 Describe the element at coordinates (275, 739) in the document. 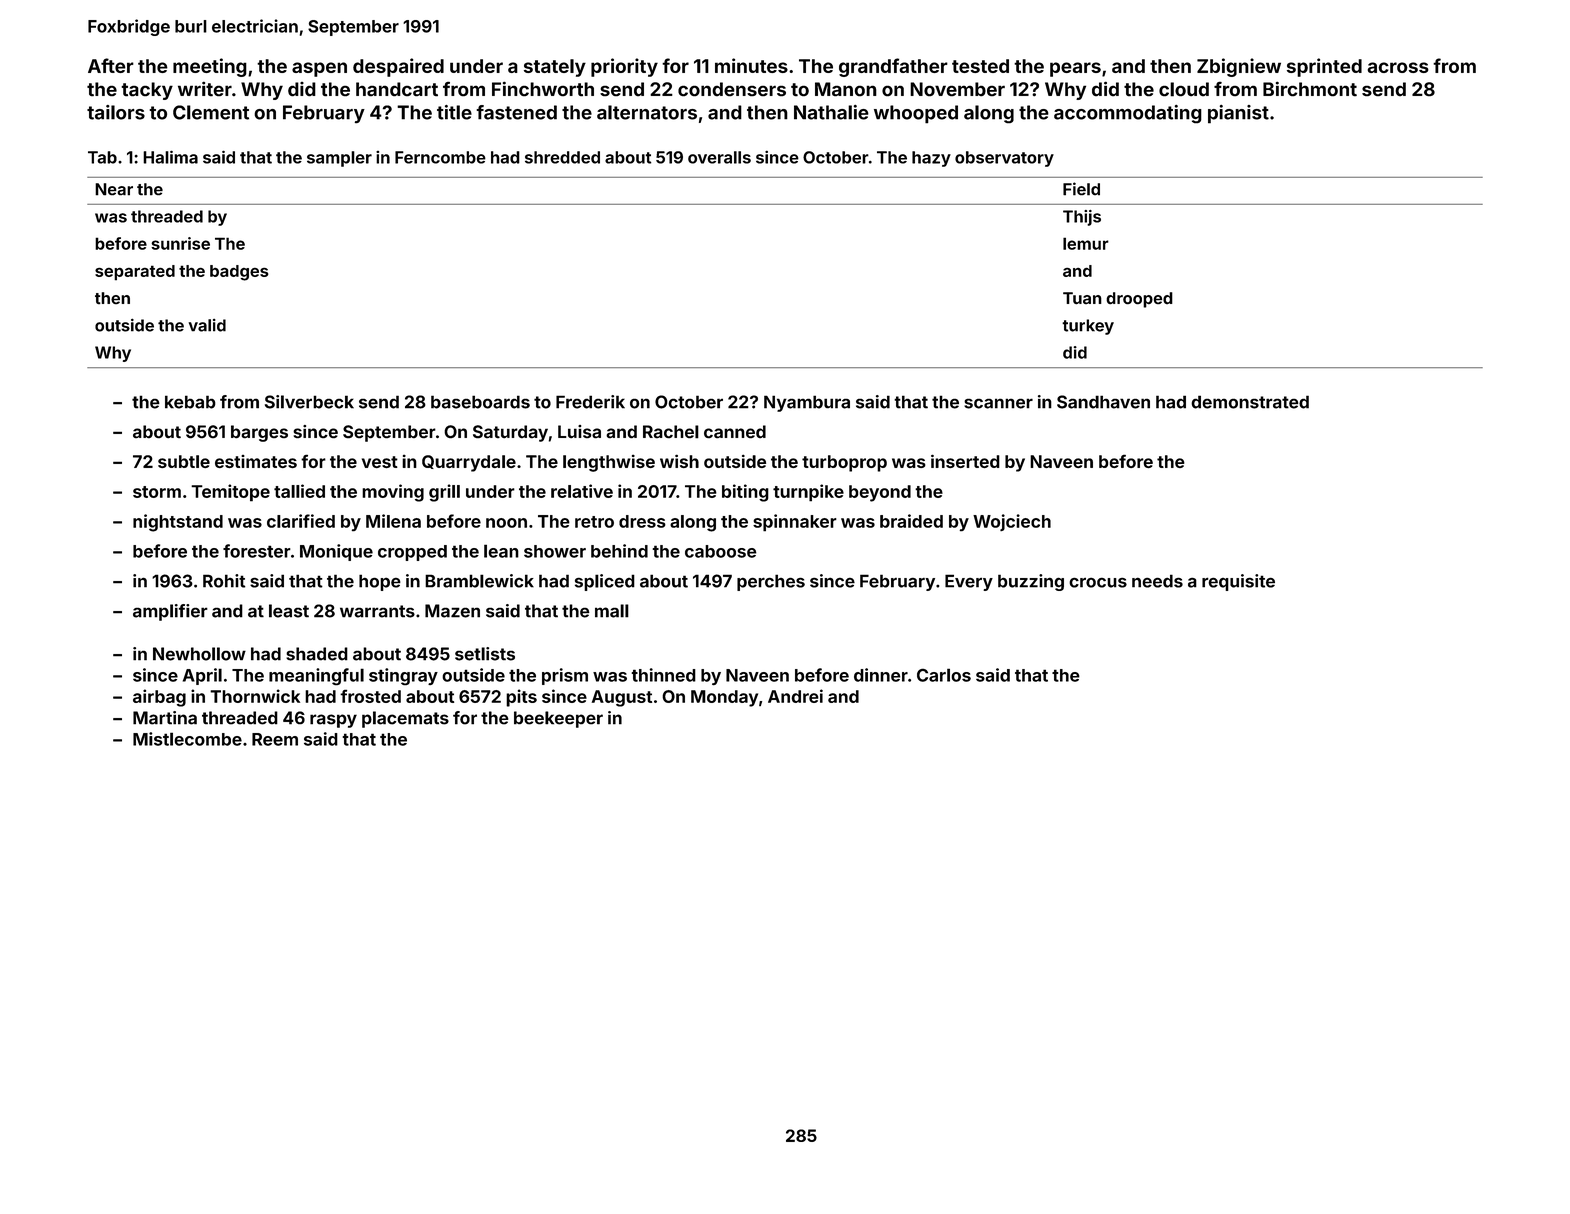

I see `Reem` at that location.
